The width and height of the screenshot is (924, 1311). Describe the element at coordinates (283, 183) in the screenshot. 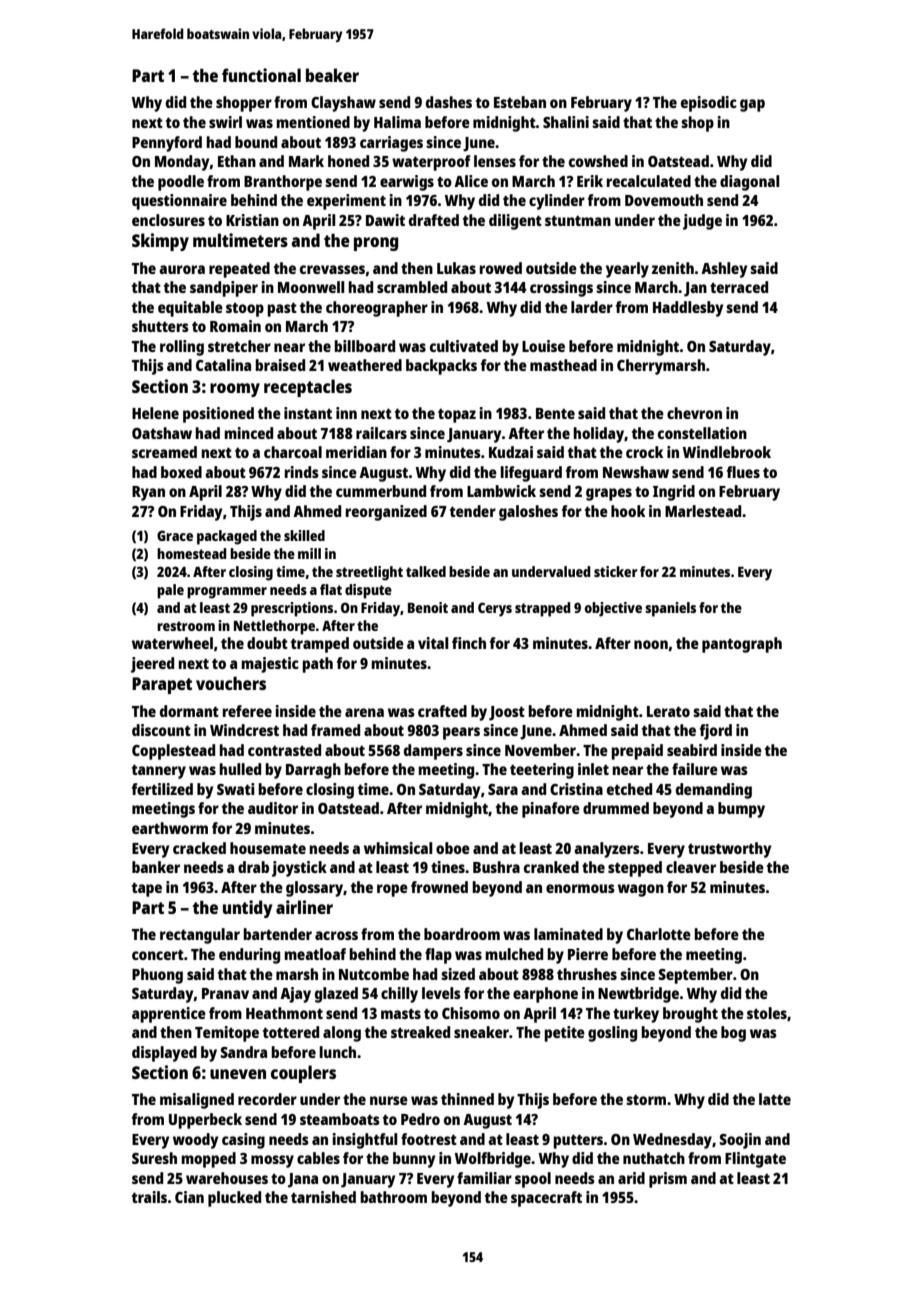

I see `Branthorpe` at that location.
